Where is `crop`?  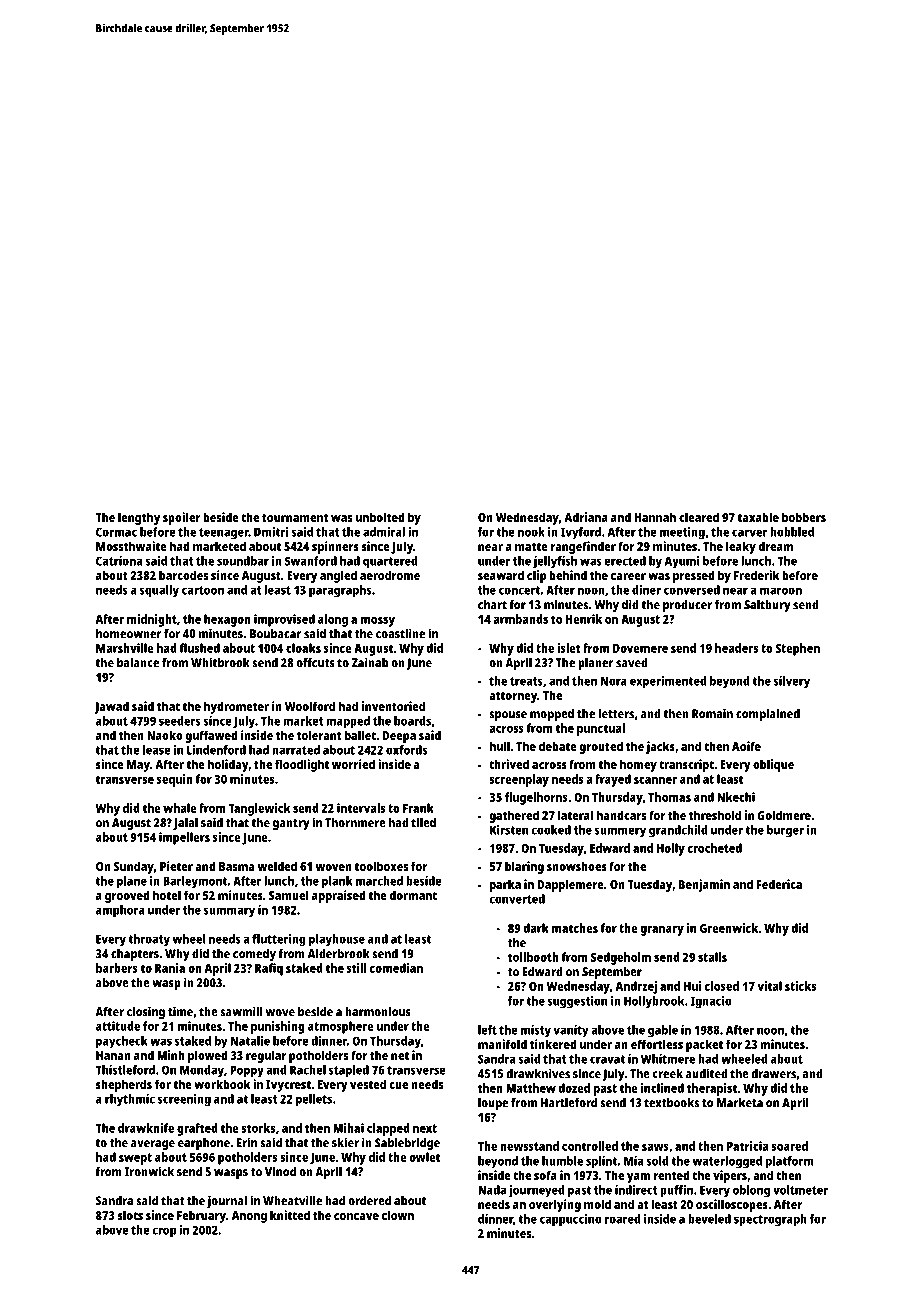
crop is located at coordinates (164, 1232).
